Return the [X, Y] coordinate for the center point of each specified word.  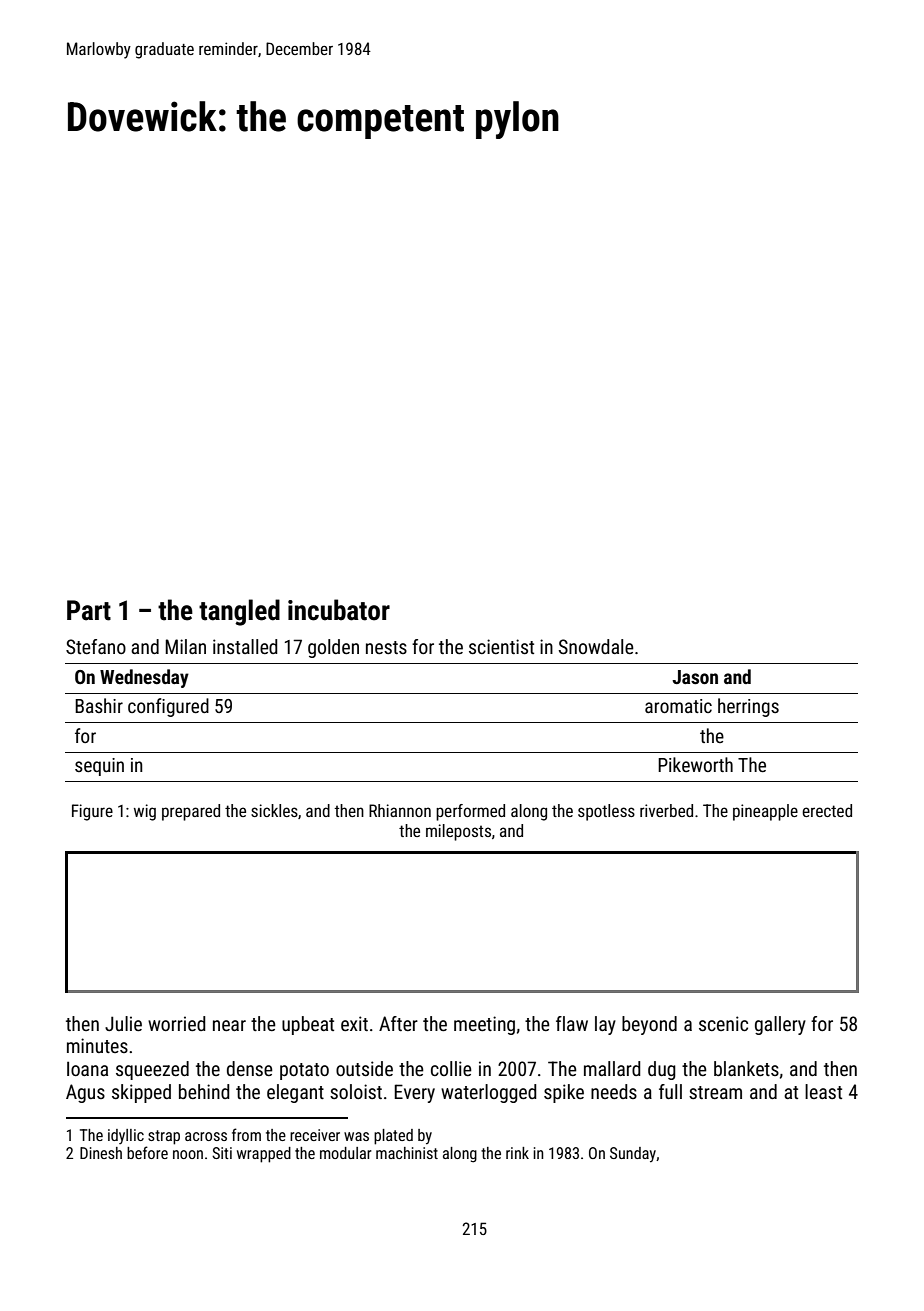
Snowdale [596, 646]
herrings [748, 707]
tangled [239, 612]
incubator [339, 610]
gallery [780, 1025]
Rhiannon [400, 810]
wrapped [264, 1155]
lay [605, 1025]
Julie [123, 1023]
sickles [274, 810]
